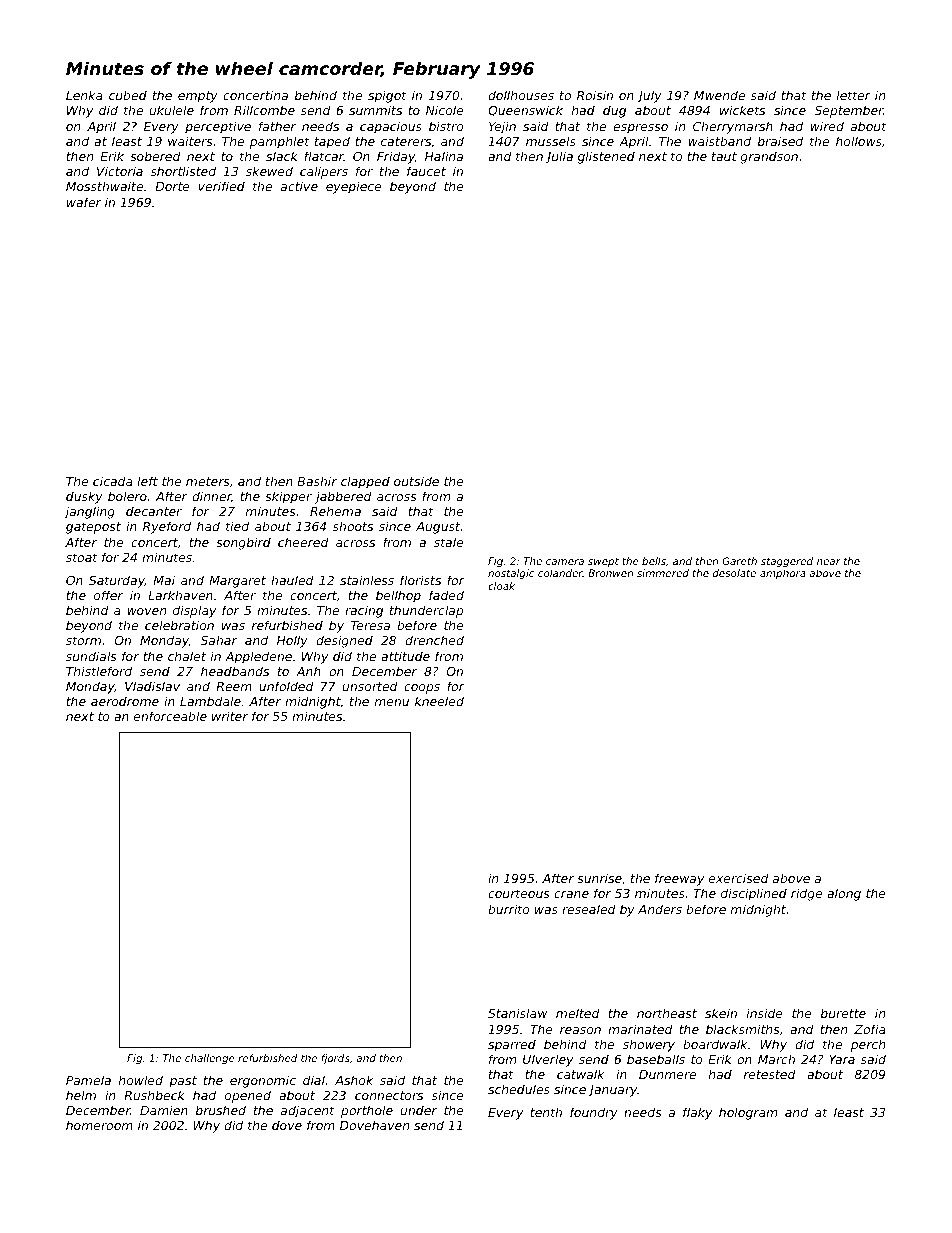 This screenshot has width=952, height=1233. I want to click on spigot, so click(387, 96).
